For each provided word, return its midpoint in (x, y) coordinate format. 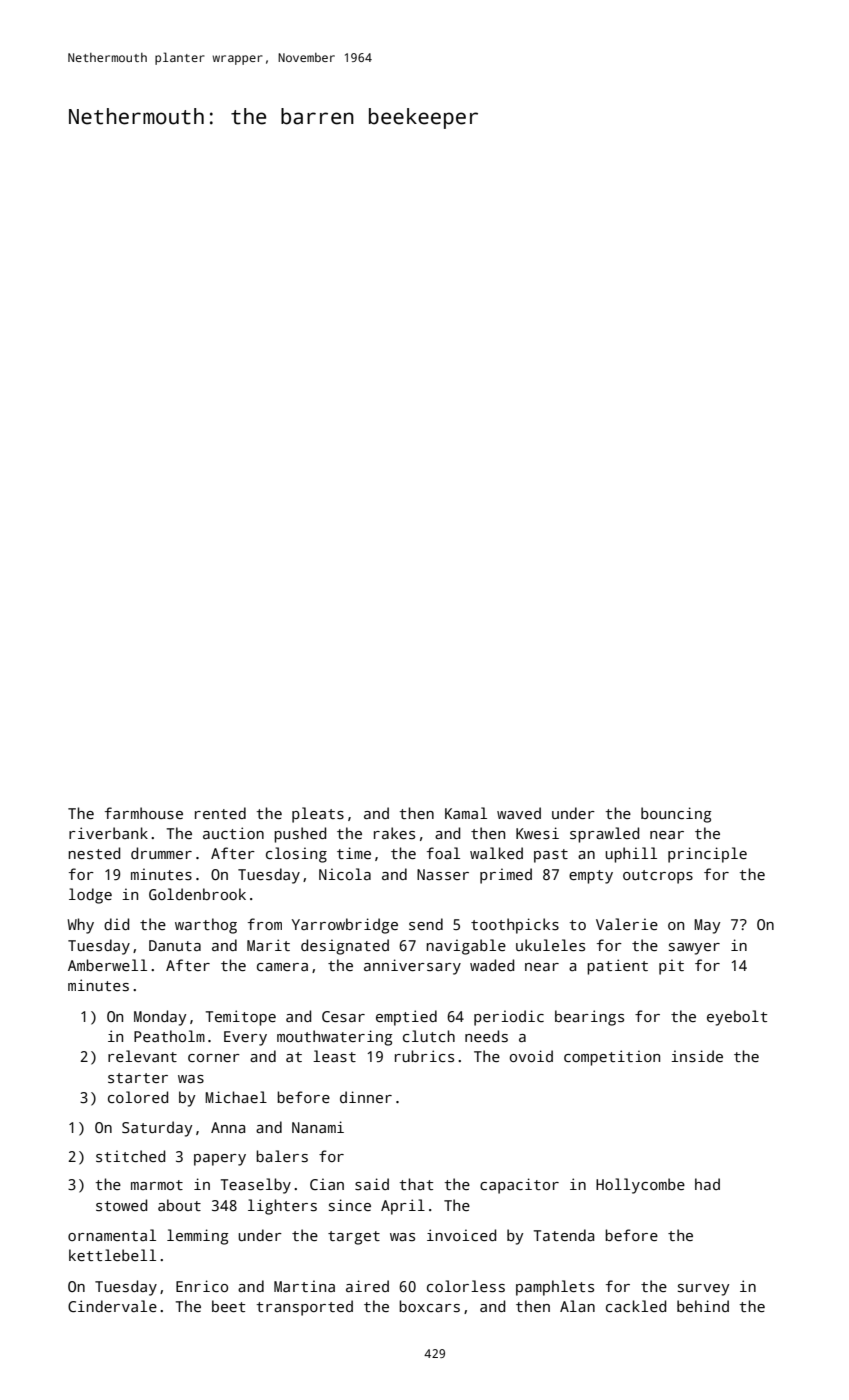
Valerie (627, 924)
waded (492, 965)
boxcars (429, 1306)
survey (703, 1290)
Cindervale (112, 1306)
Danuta (175, 945)
